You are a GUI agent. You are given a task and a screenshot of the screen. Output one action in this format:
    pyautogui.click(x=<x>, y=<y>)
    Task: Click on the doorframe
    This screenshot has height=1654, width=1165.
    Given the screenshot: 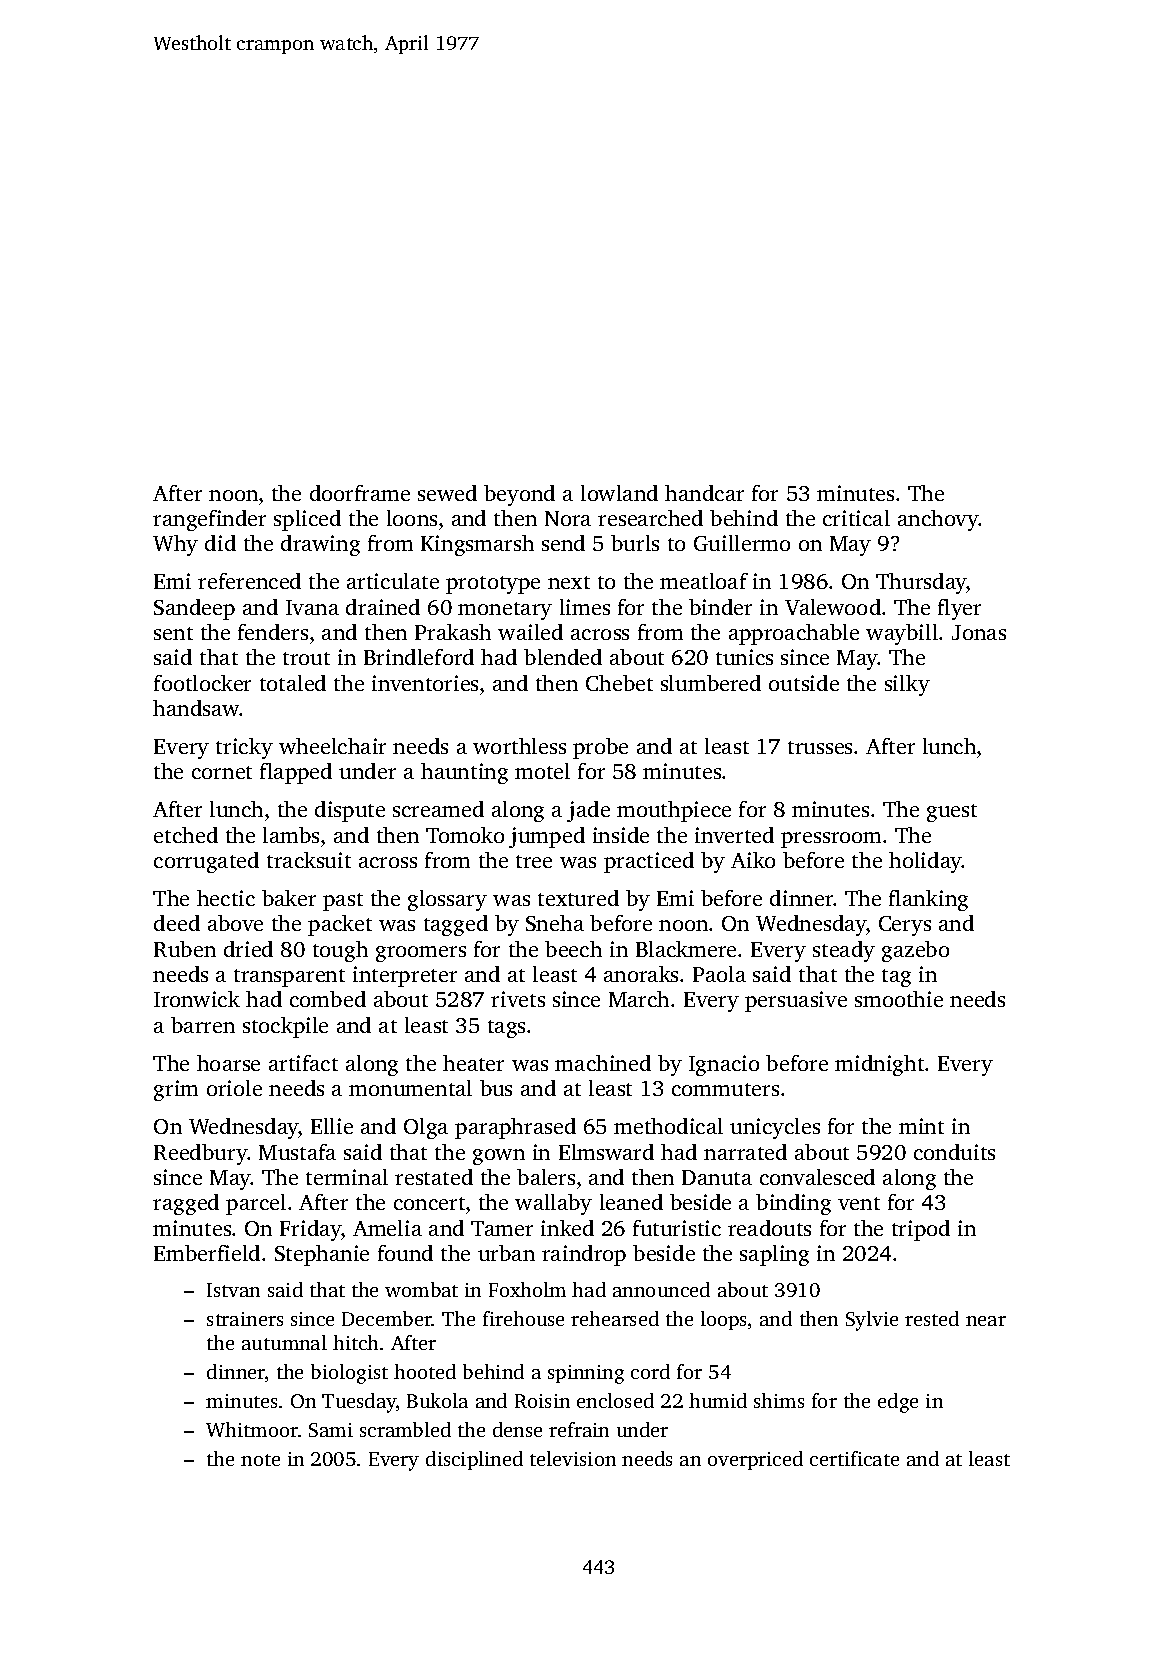 What is the action you would take?
    pyautogui.click(x=360, y=493)
